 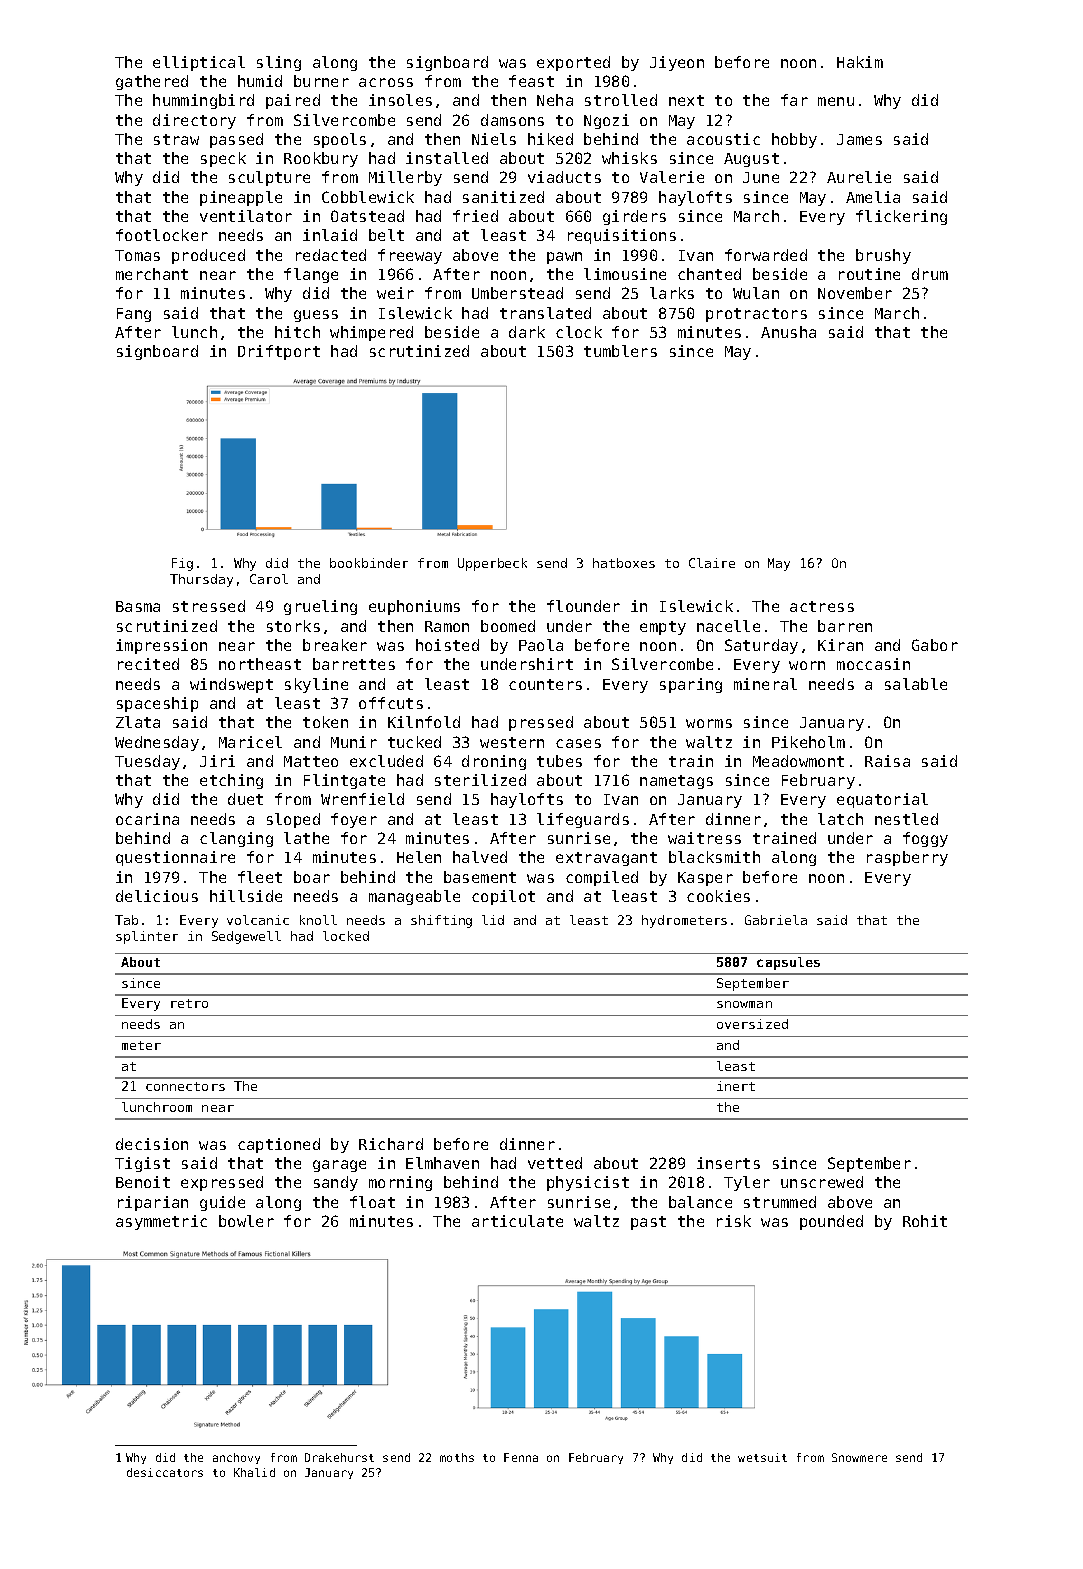 I want to click on tubes, so click(x=559, y=761).
